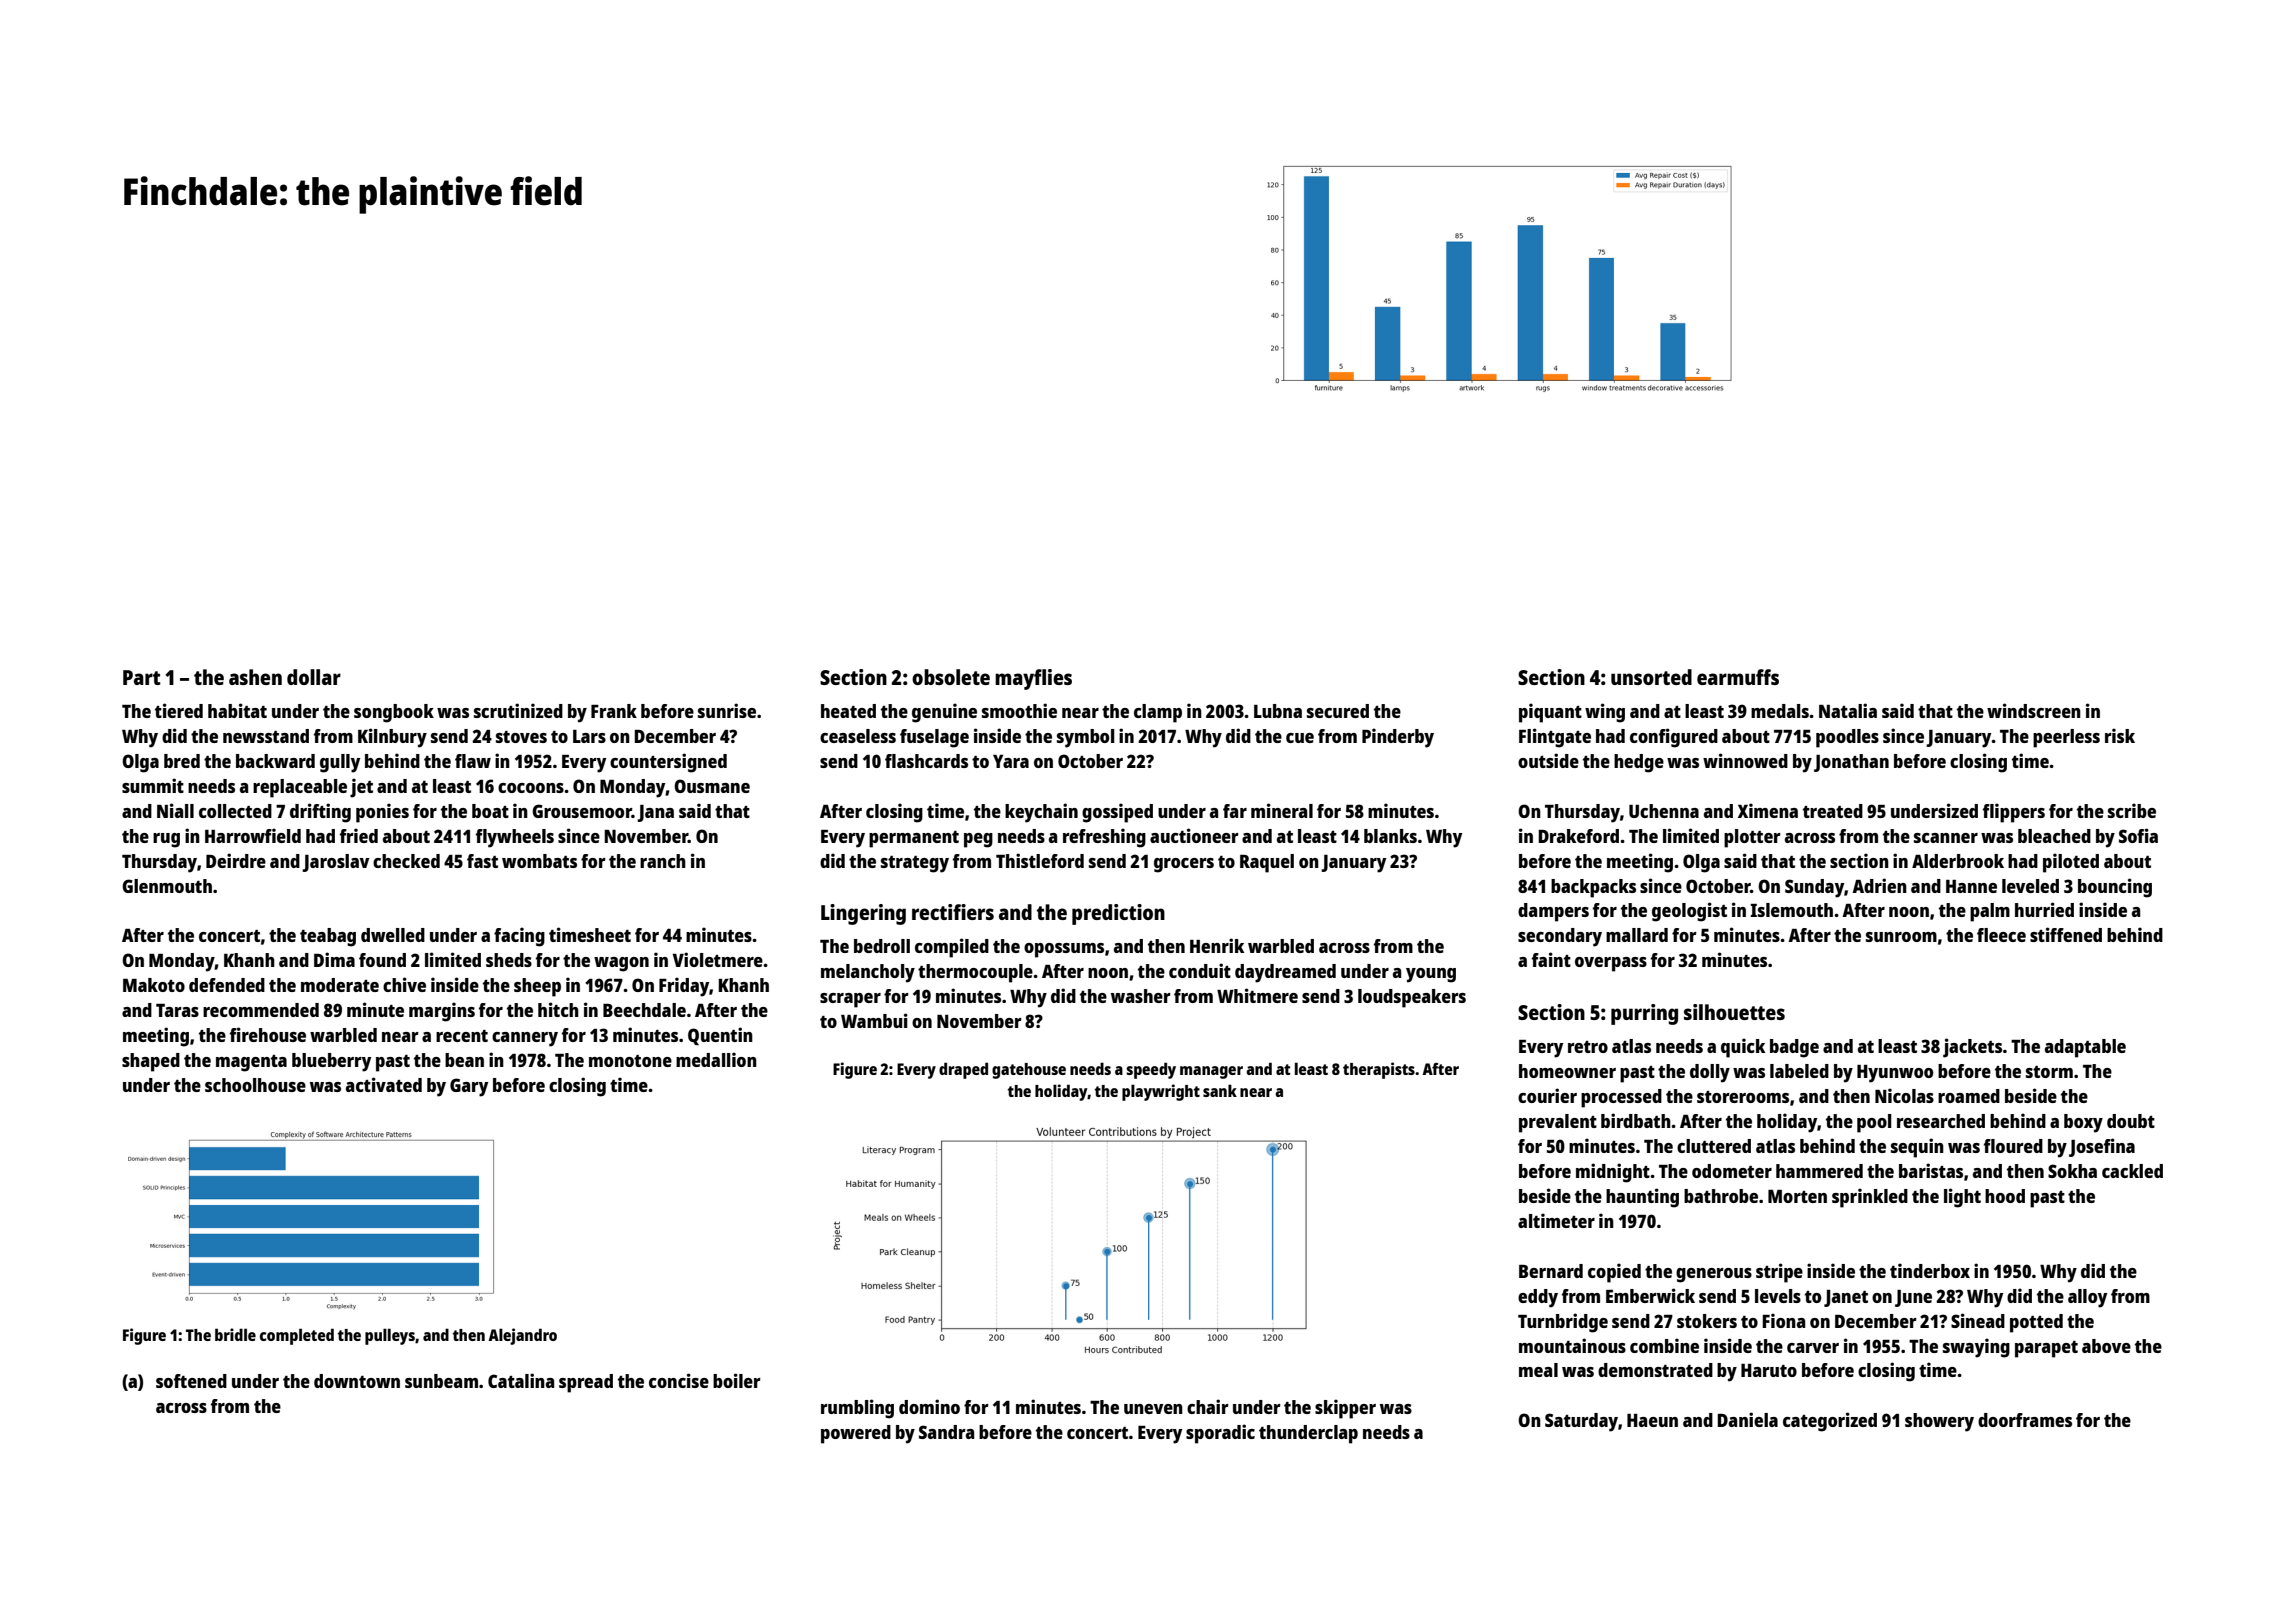  What do you see at coordinates (482, 861) in the image?
I see `fast` at bounding box center [482, 861].
